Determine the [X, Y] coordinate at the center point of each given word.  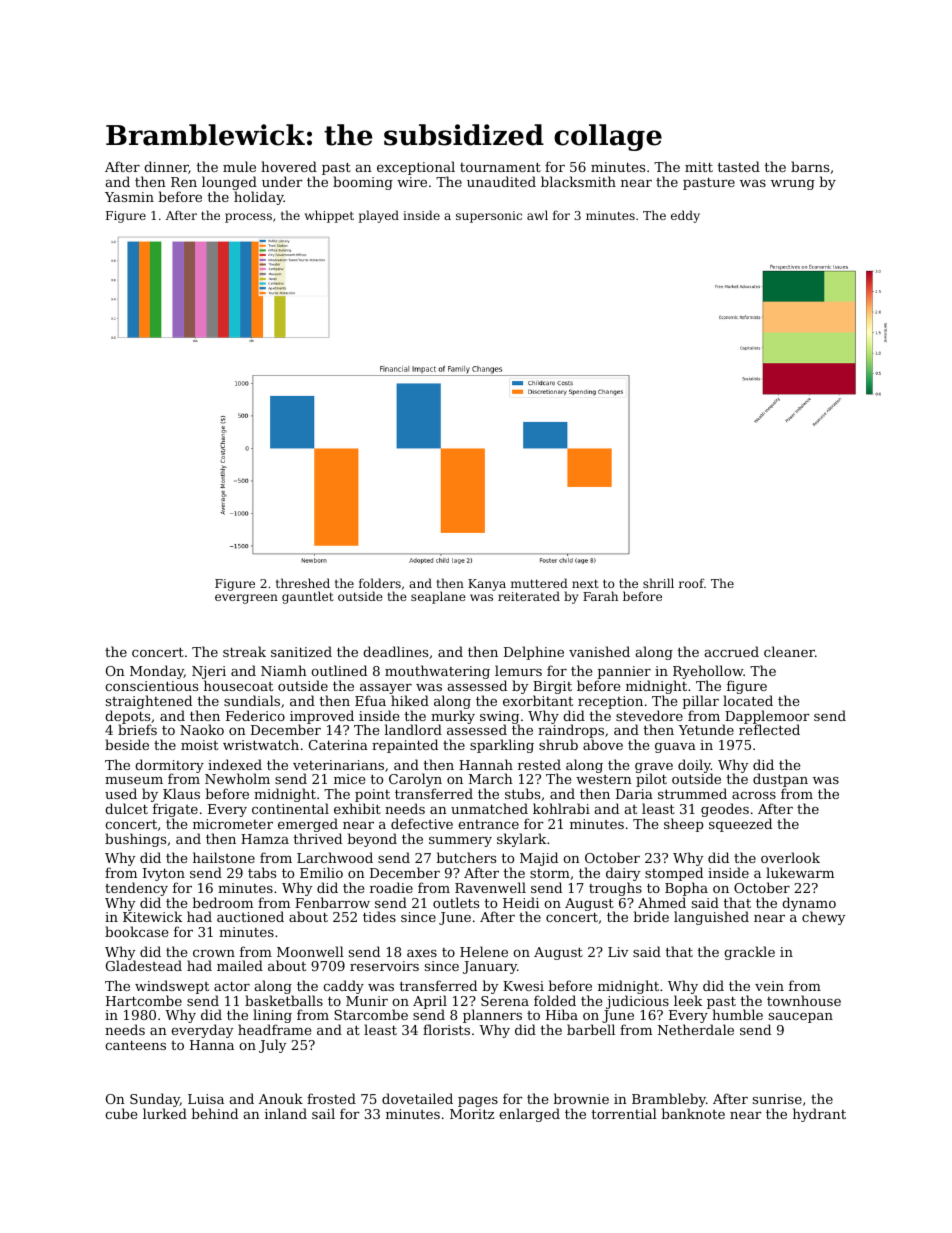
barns [810, 166]
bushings [135, 840]
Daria [634, 794]
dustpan [780, 781]
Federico [255, 715]
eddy [685, 216]
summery [460, 842]
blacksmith [578, 181]
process [248, 218]
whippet [329, 216]
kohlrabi [561, 808]
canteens [135, 1045]
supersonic [489, 217]
